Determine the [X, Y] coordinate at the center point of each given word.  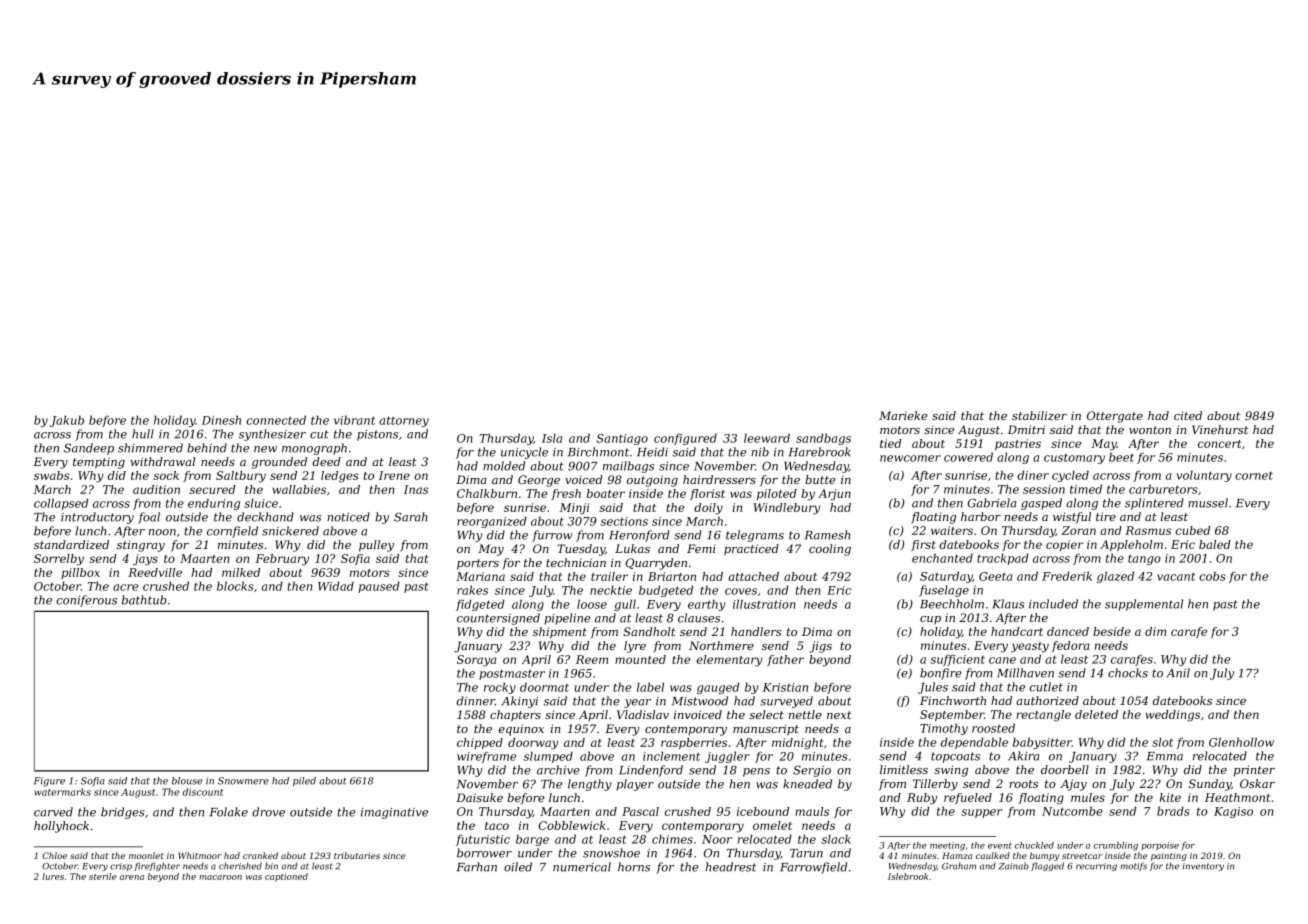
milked [241, 572]
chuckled [1034, 845]
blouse [187, 781]
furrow [552, 536]
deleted [1096, 714]
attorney [404, 421]
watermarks [62, 792]
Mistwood [700, 701]
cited [1188, 415]
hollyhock [61, 827]
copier [1064, 545]
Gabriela [991, 503]
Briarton [672, 576]
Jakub [66, 421]
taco [497, 826]
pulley [376, 546]
